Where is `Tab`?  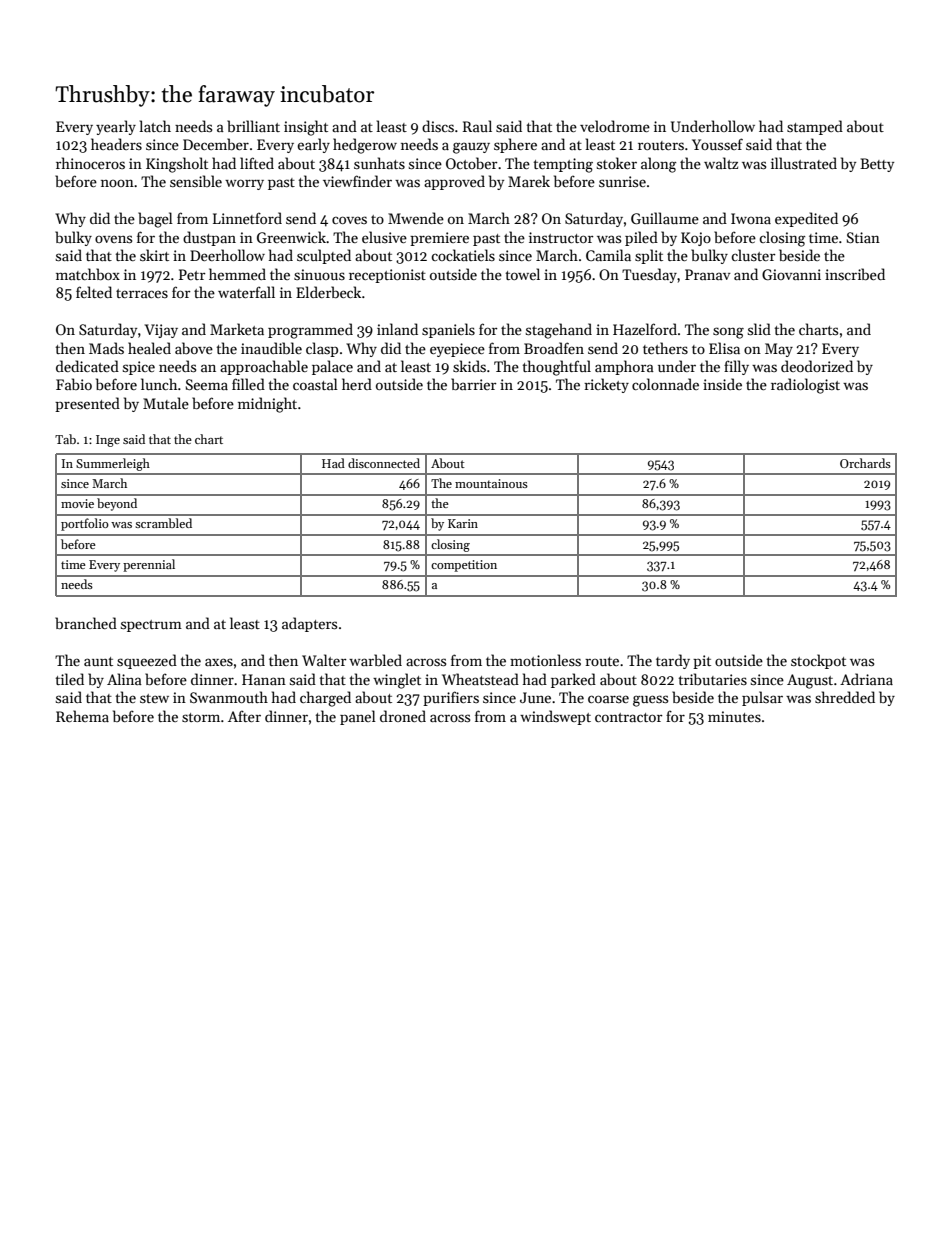
Tab is located at coordinates (65, 439).
